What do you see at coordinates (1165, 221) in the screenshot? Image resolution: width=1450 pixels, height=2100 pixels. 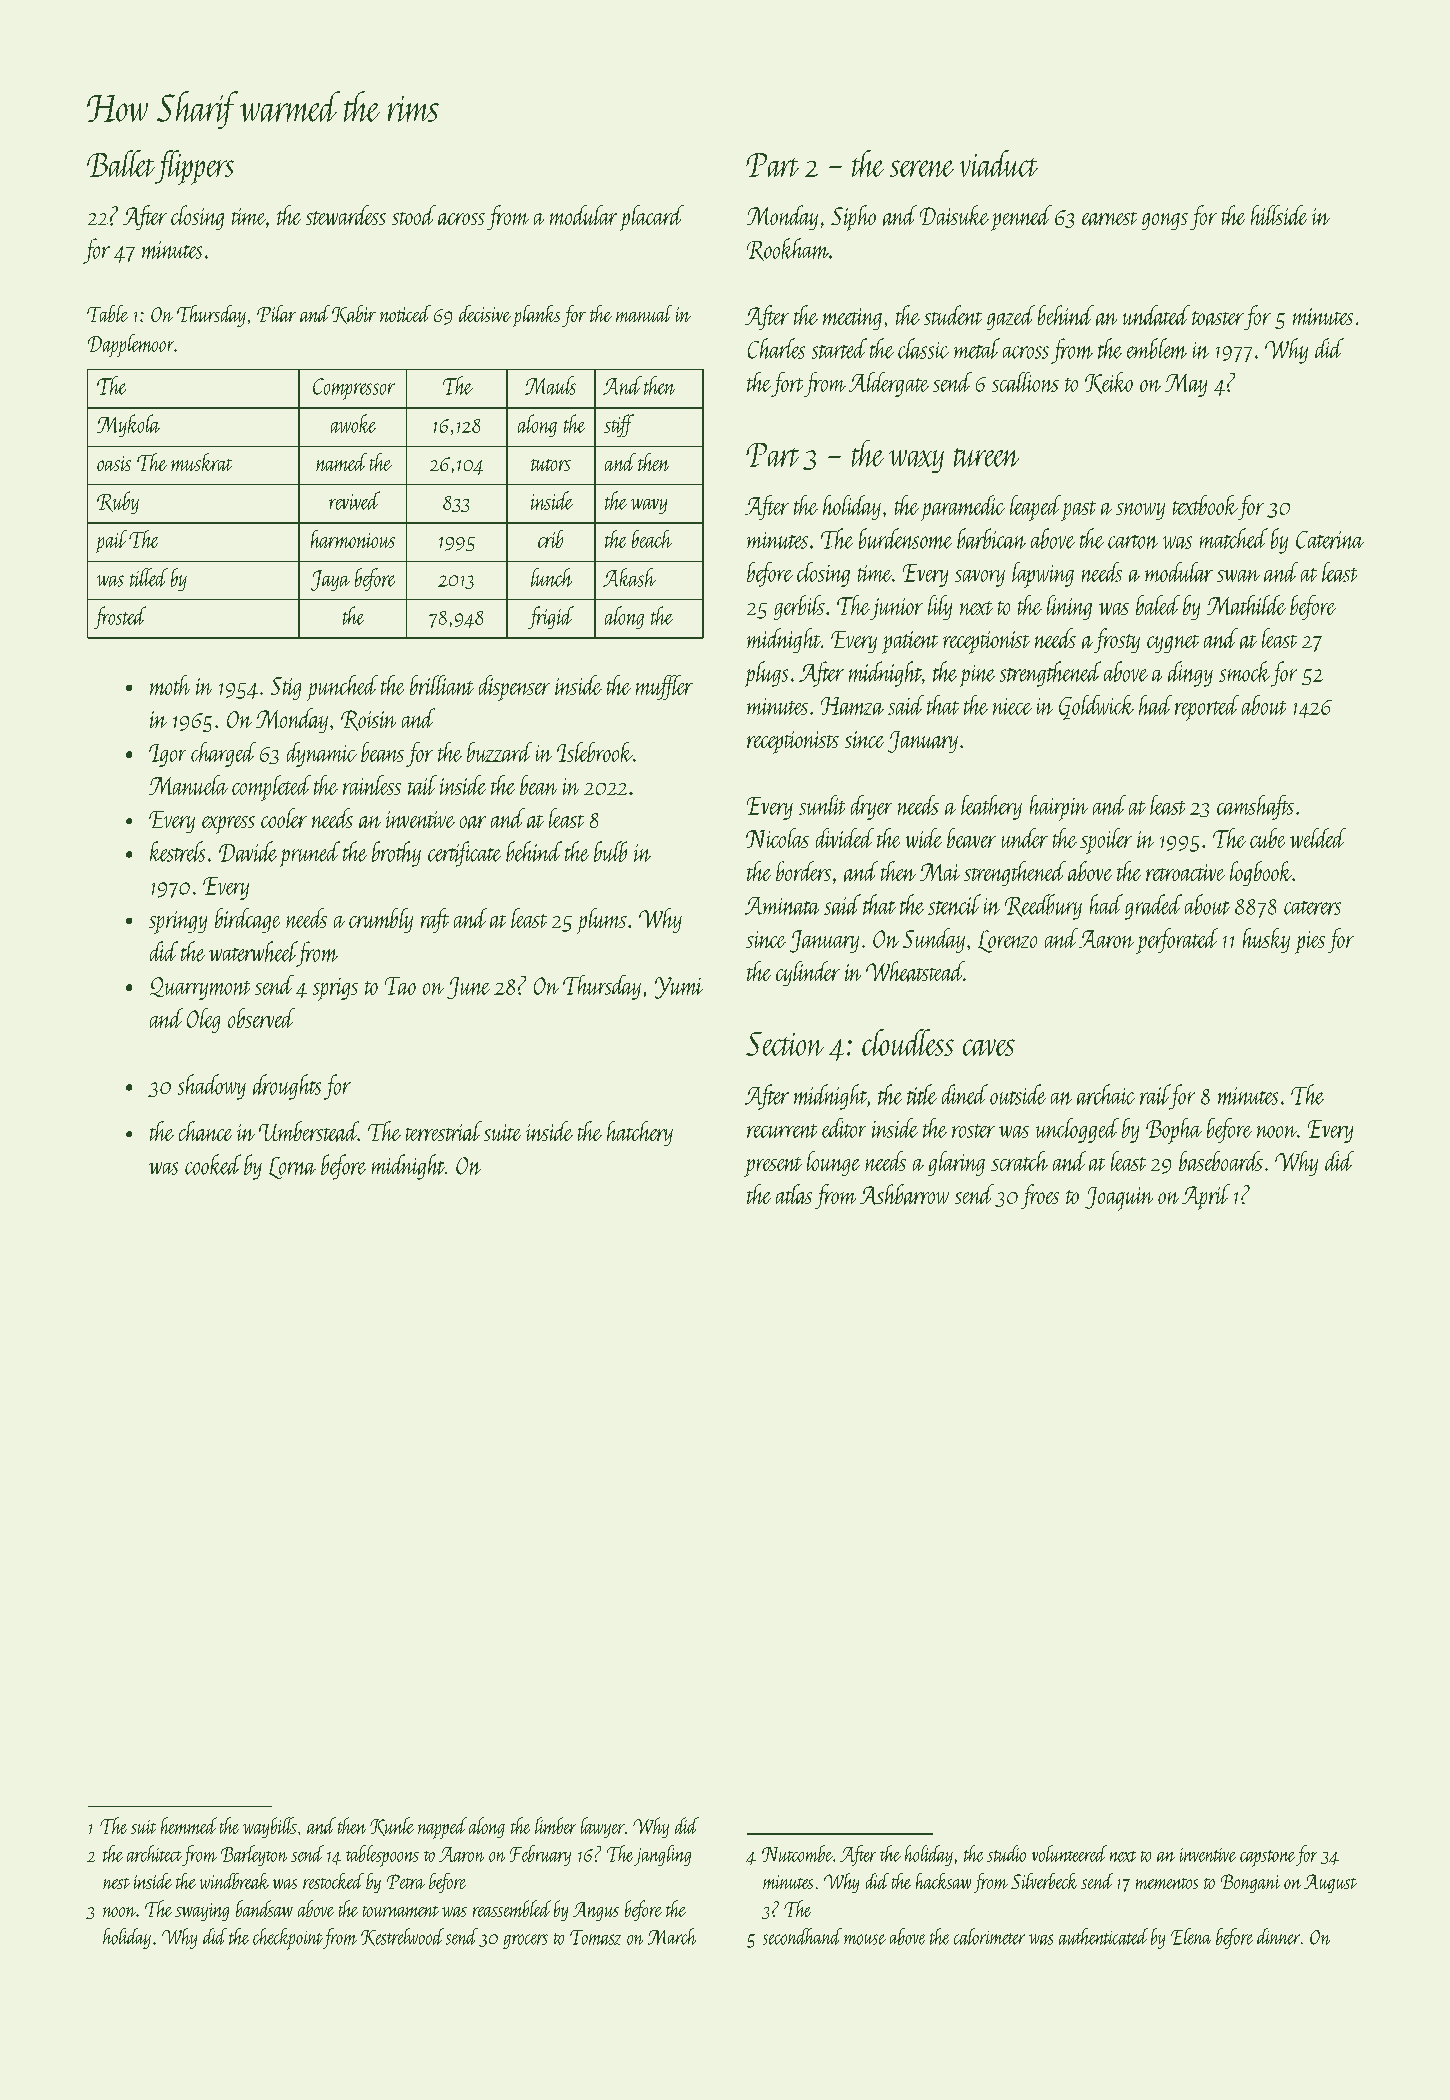 I see `gongs` at bounding box center [1165, 221].
